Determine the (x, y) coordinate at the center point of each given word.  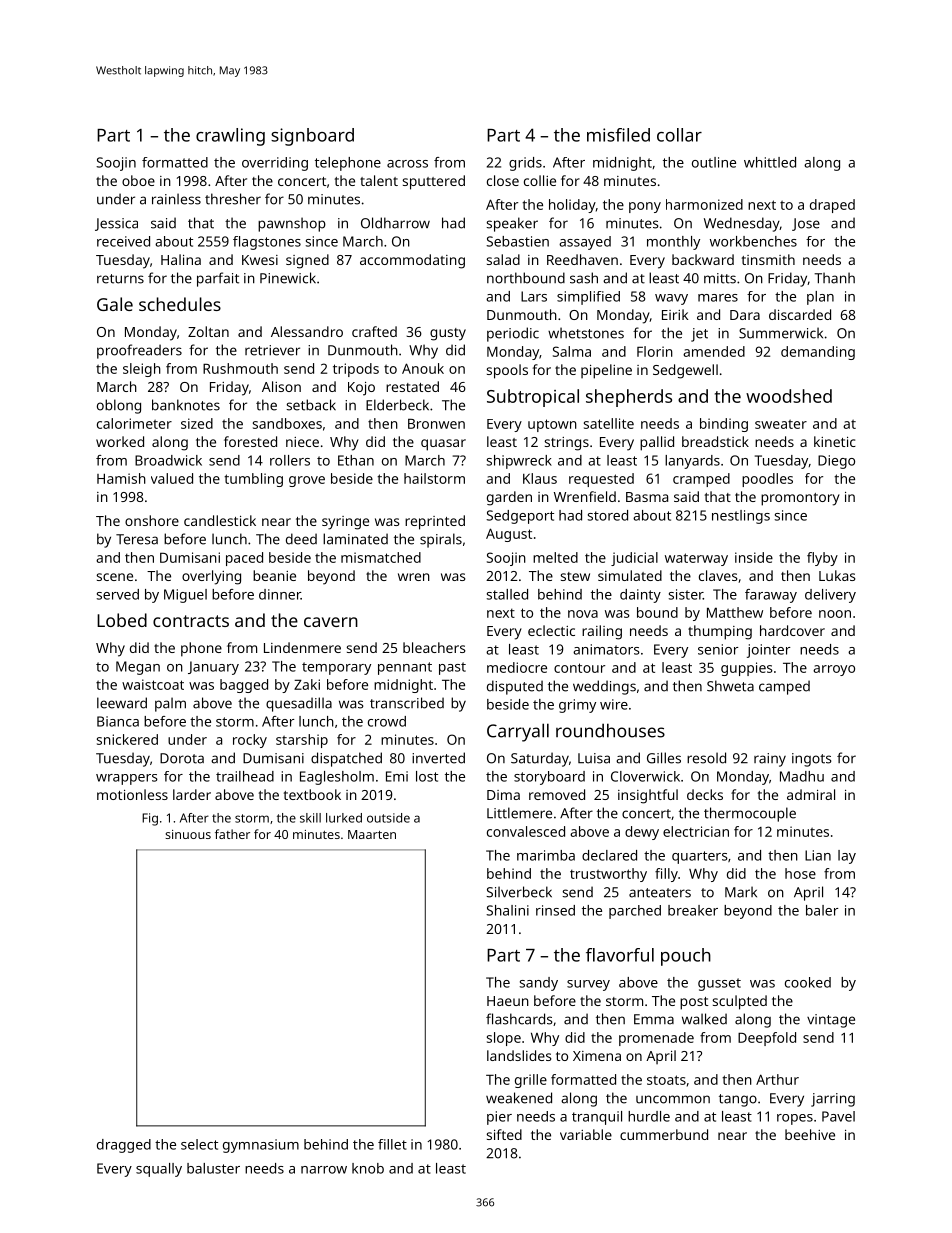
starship (302, 741)
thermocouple (750, 814)
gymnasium (261, 1146)
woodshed (789, 396)
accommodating (412, 261)
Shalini (507, 910)
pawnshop (292, 224)
